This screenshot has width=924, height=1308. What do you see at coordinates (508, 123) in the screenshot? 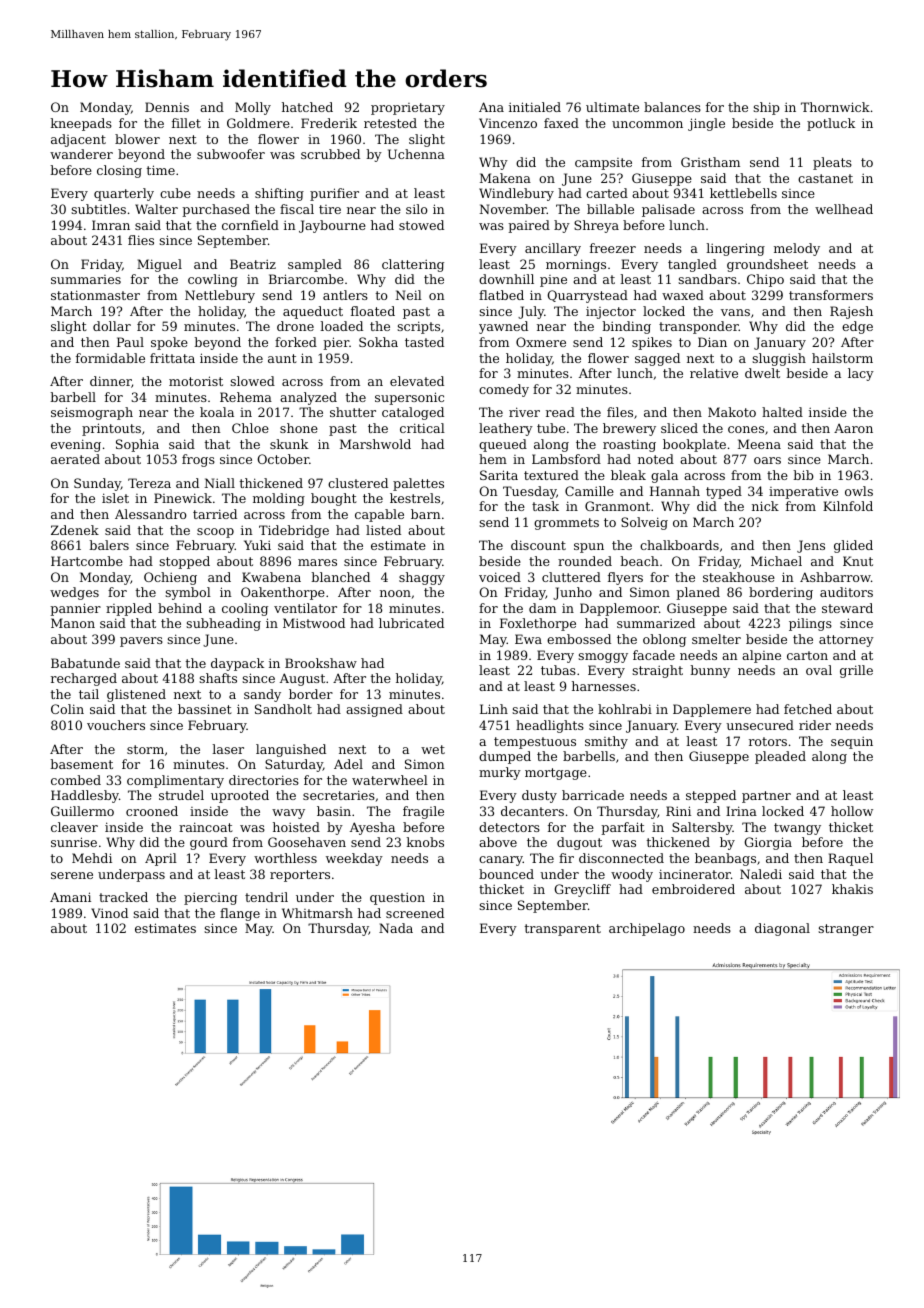
I see `Vincenzo` at bounding box center [508, 123].
